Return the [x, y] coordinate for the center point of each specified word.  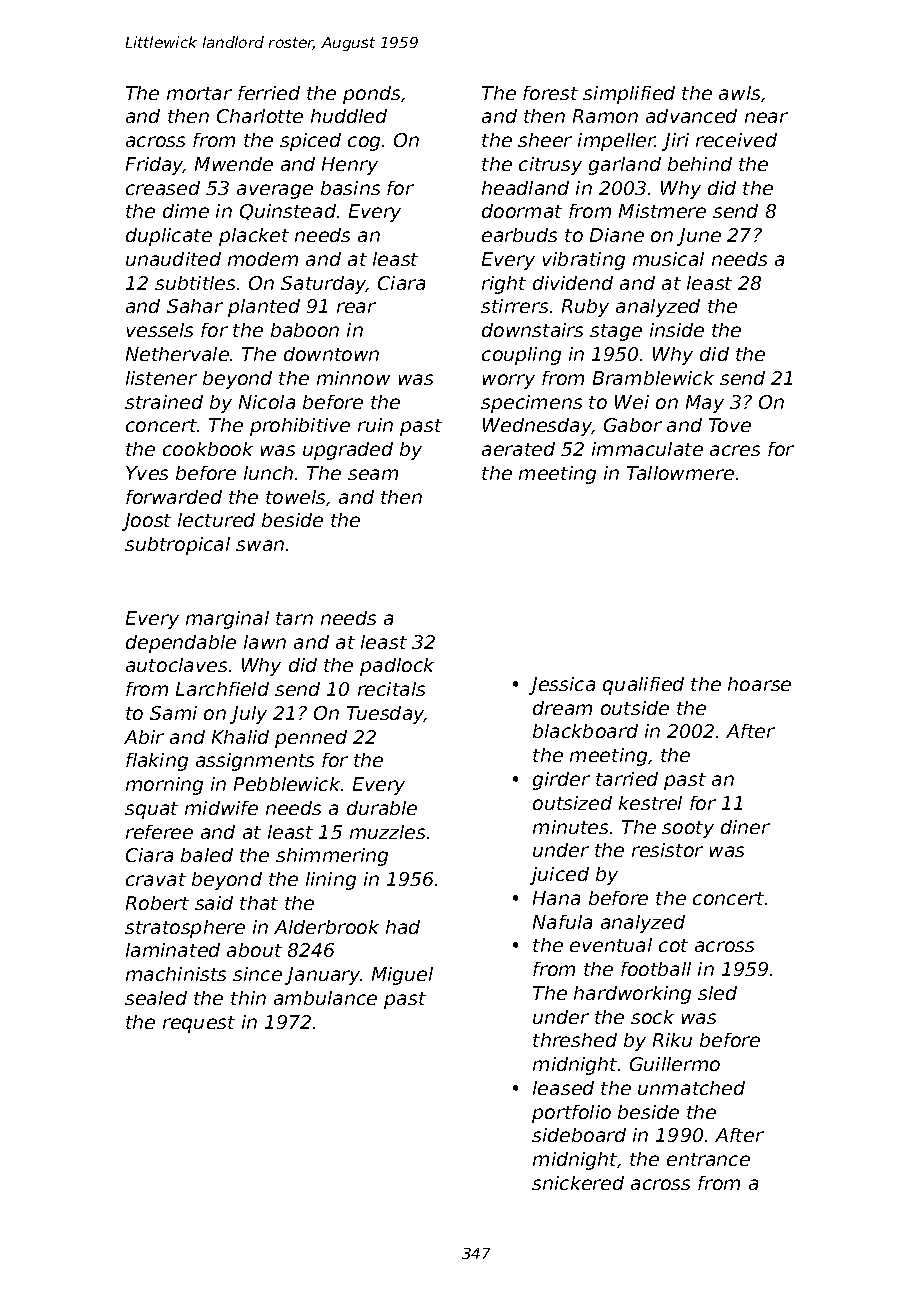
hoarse [759, 684]
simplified [629, 95]
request [199, 1024]
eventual [611, 945]
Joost [146, 522]
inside [677, 330]
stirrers [514, 306]
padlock [397, 667]
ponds [371, 95]
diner [745, 827]
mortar [199, 93]
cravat [156, 879]
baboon [305, 330]
